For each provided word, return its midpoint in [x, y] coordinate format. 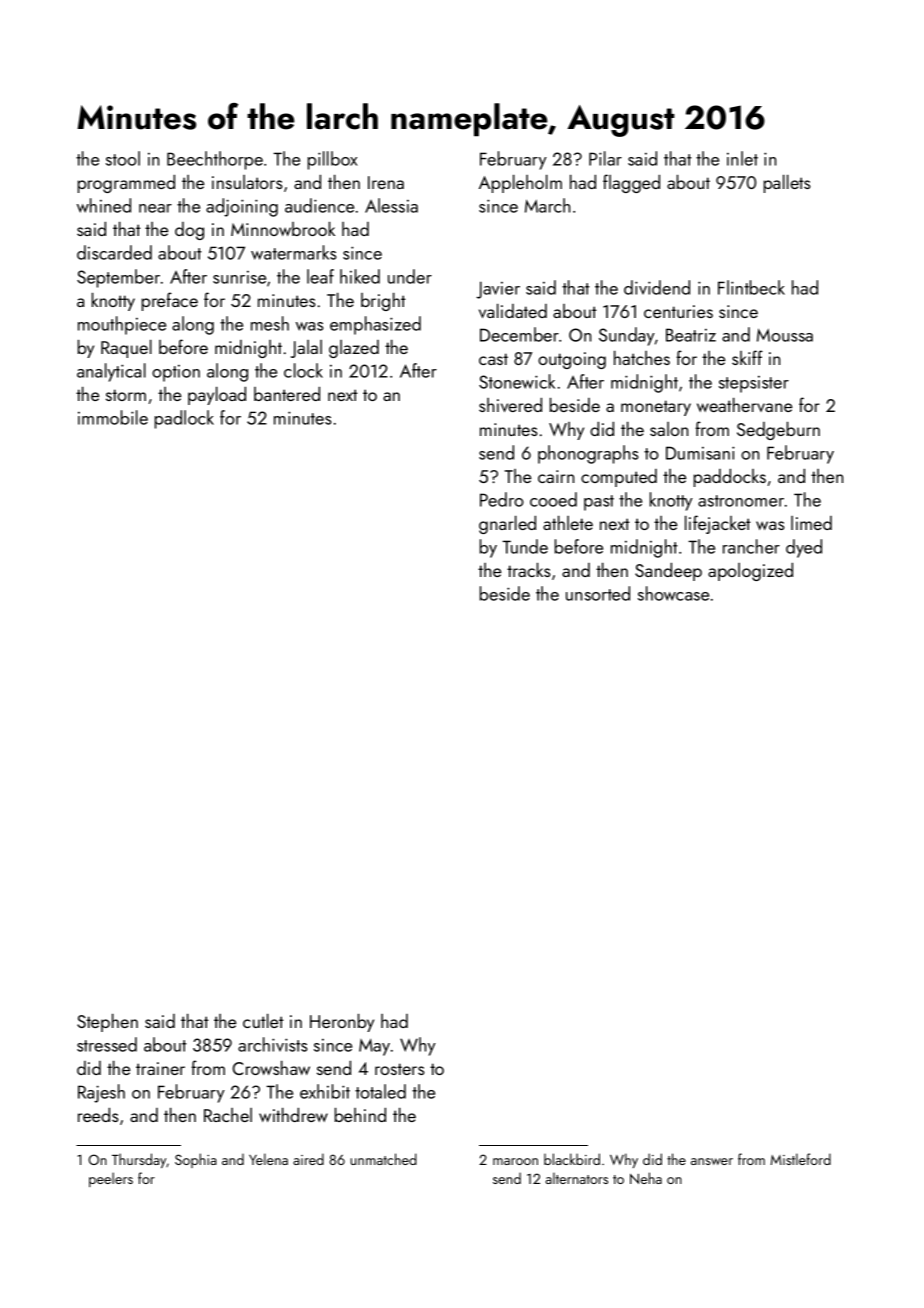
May [374, 1047]
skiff [747, 357]
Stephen [107, 1023]
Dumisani [700, 453]
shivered [510, 405]
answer [712, 1161]
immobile [113, 417]
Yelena [268, 1159]
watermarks [294, 252]
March [547, 205]
